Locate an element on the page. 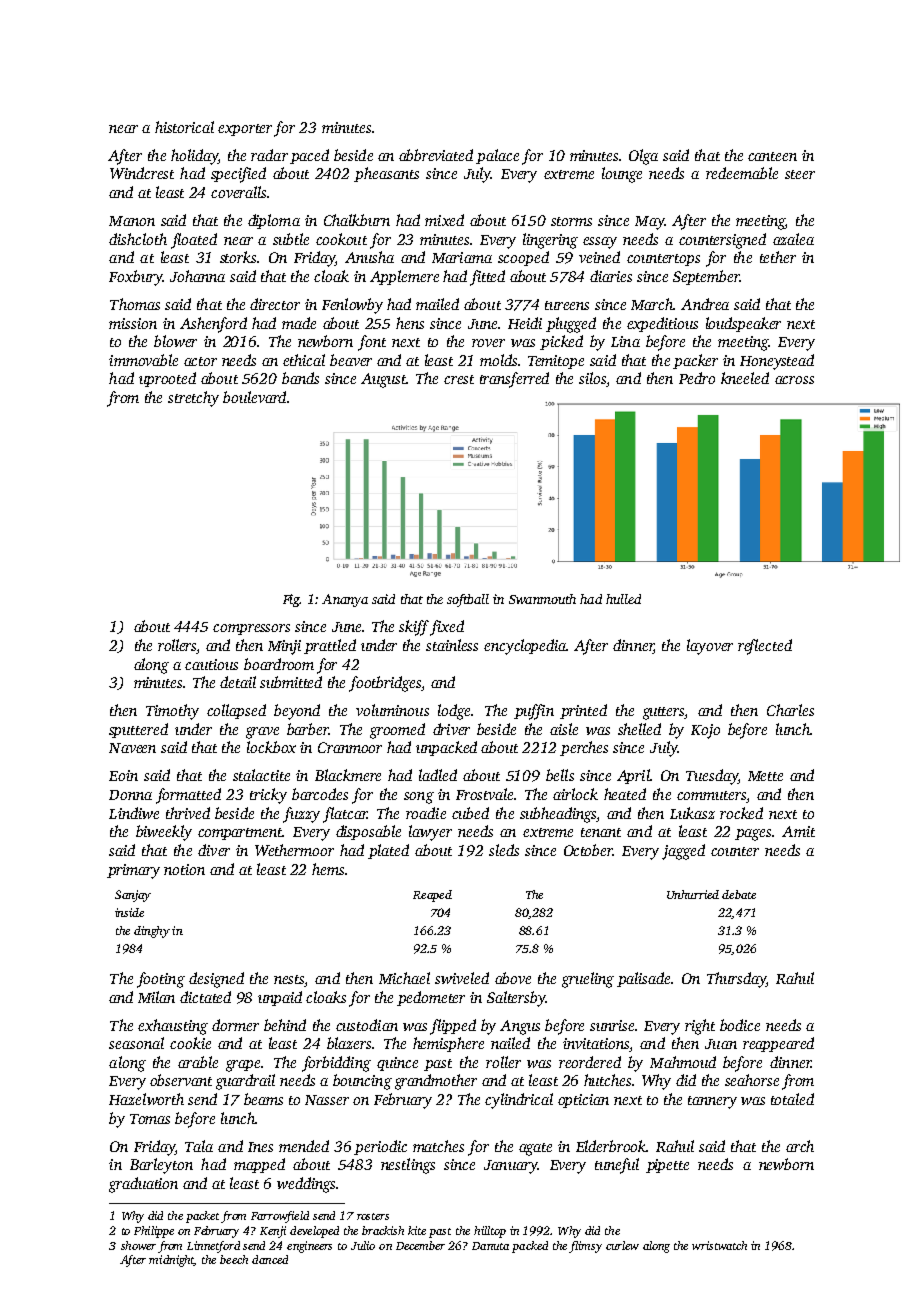 The height and width of the document is (1308, 924). Unhurried is located at coordinates (693, 894).
